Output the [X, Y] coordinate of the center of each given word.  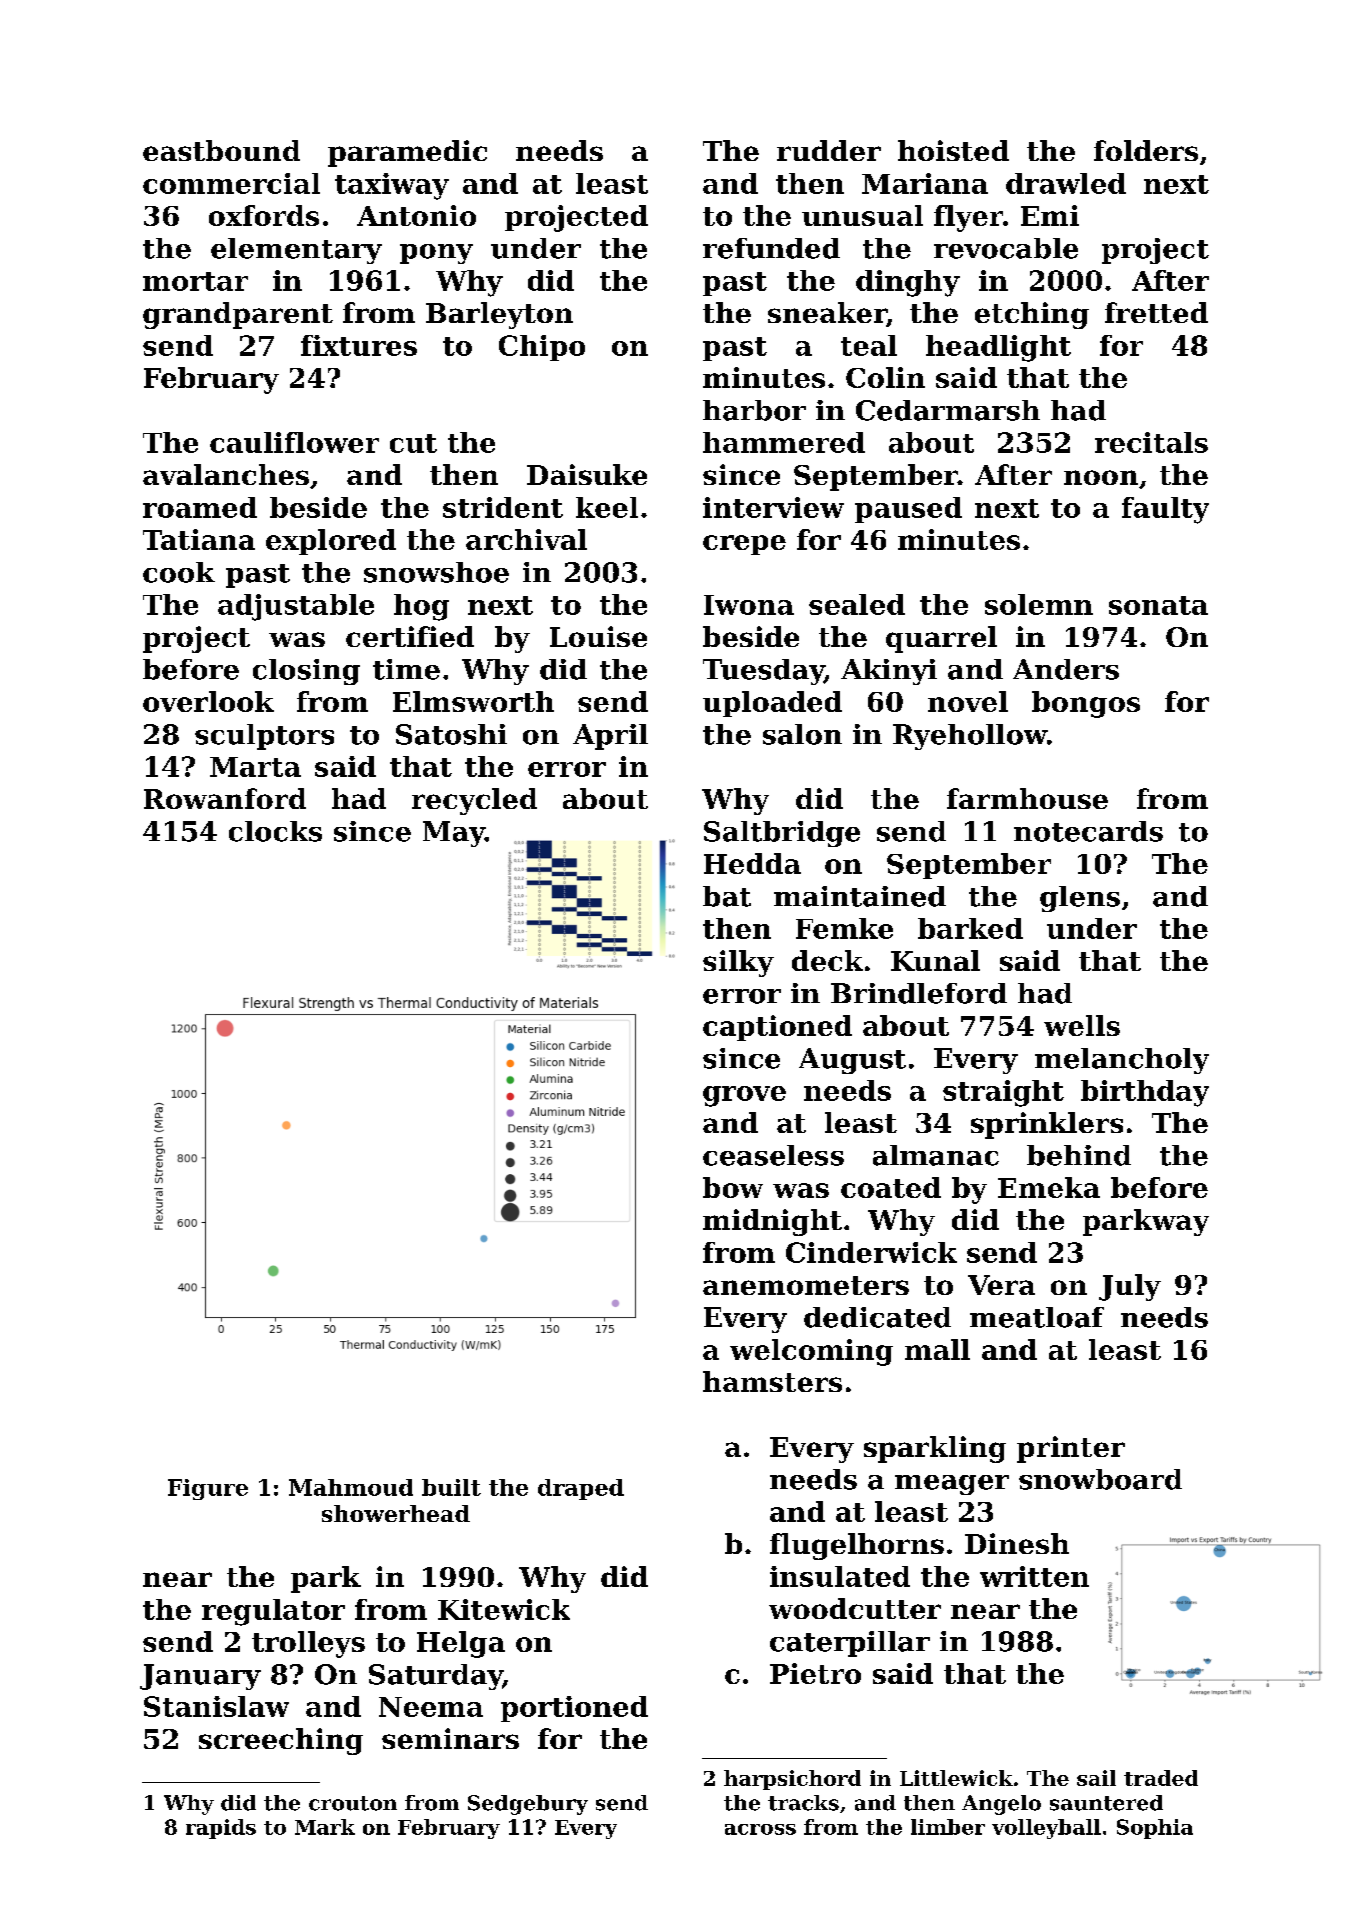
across [760, 1829]
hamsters [772, 1381]
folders [1146, 150]
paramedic [407, 153]
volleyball [1046, 1829]
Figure [208, 1489]
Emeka [1049, 1187]
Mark [325, 1827]
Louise [598, 636]
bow [733, 1187]
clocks [275, 831]
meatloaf [1037, 1317]
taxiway [392, 186]
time [406, 669]
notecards [1088, 831]
